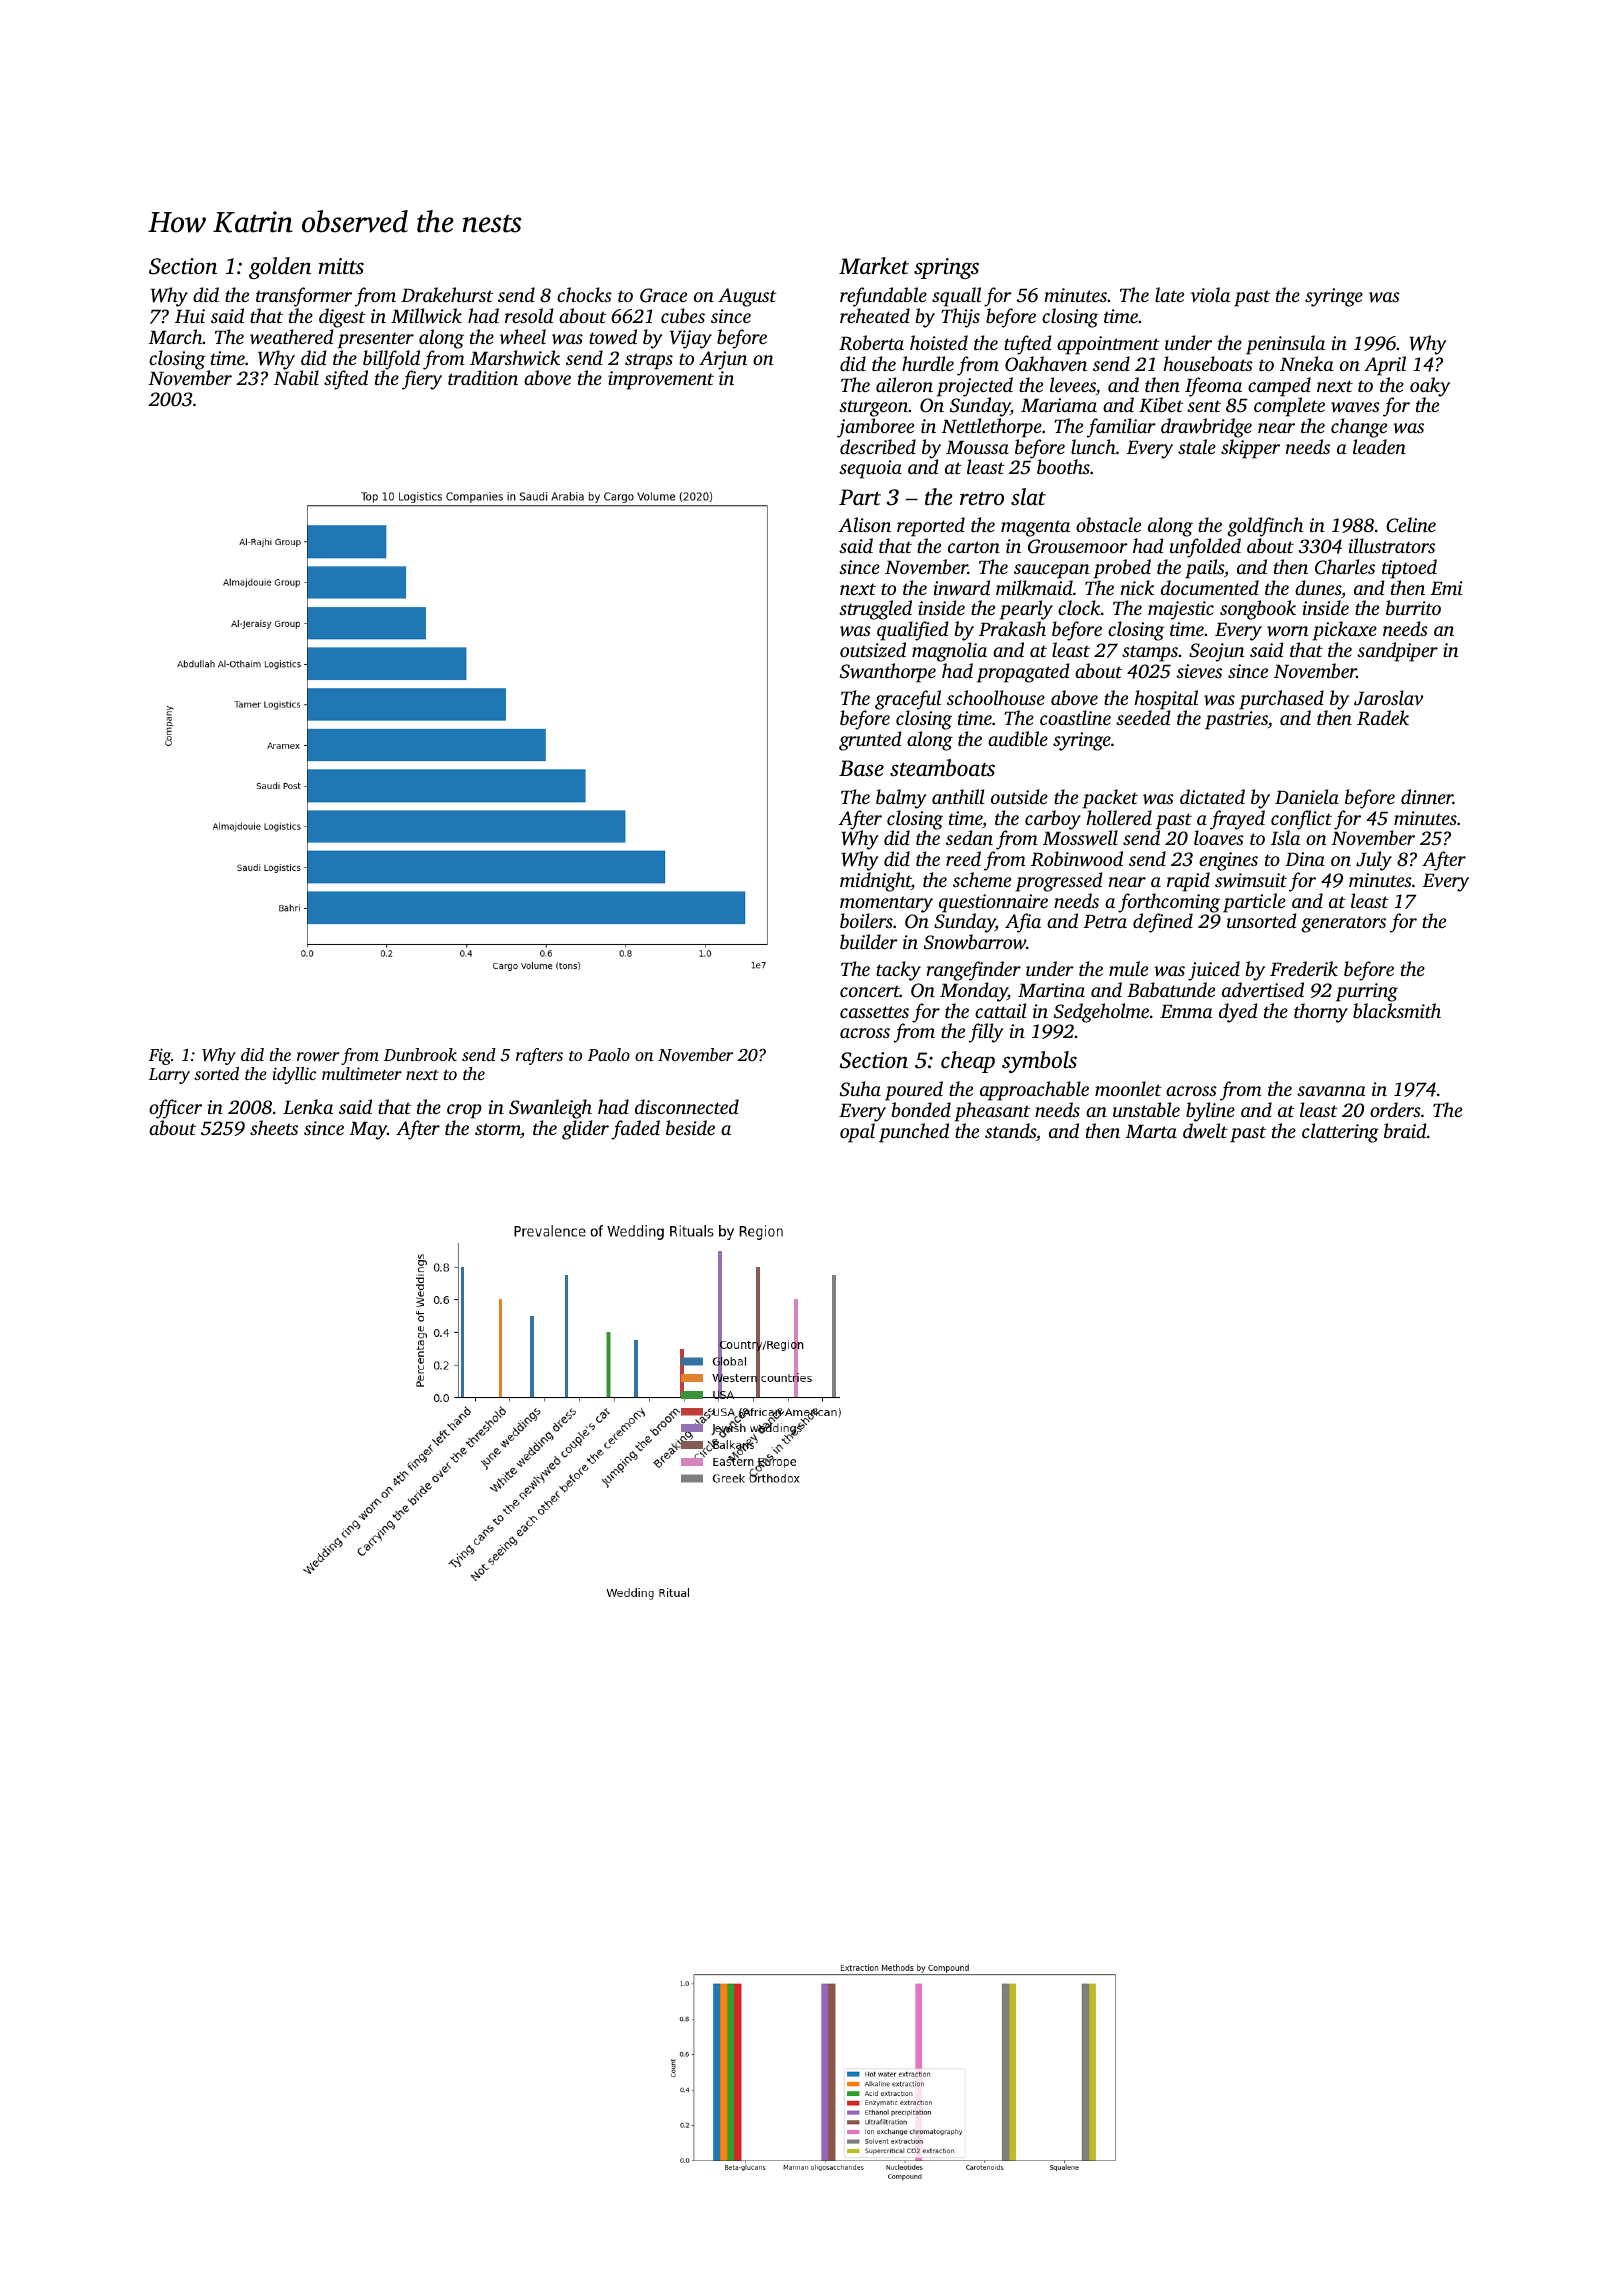 The width and height of the screenshot is (1620, 2292). Describe the element at coordinates (1213, 387) in the screenshot. I see `Ifeoma` at that location.
